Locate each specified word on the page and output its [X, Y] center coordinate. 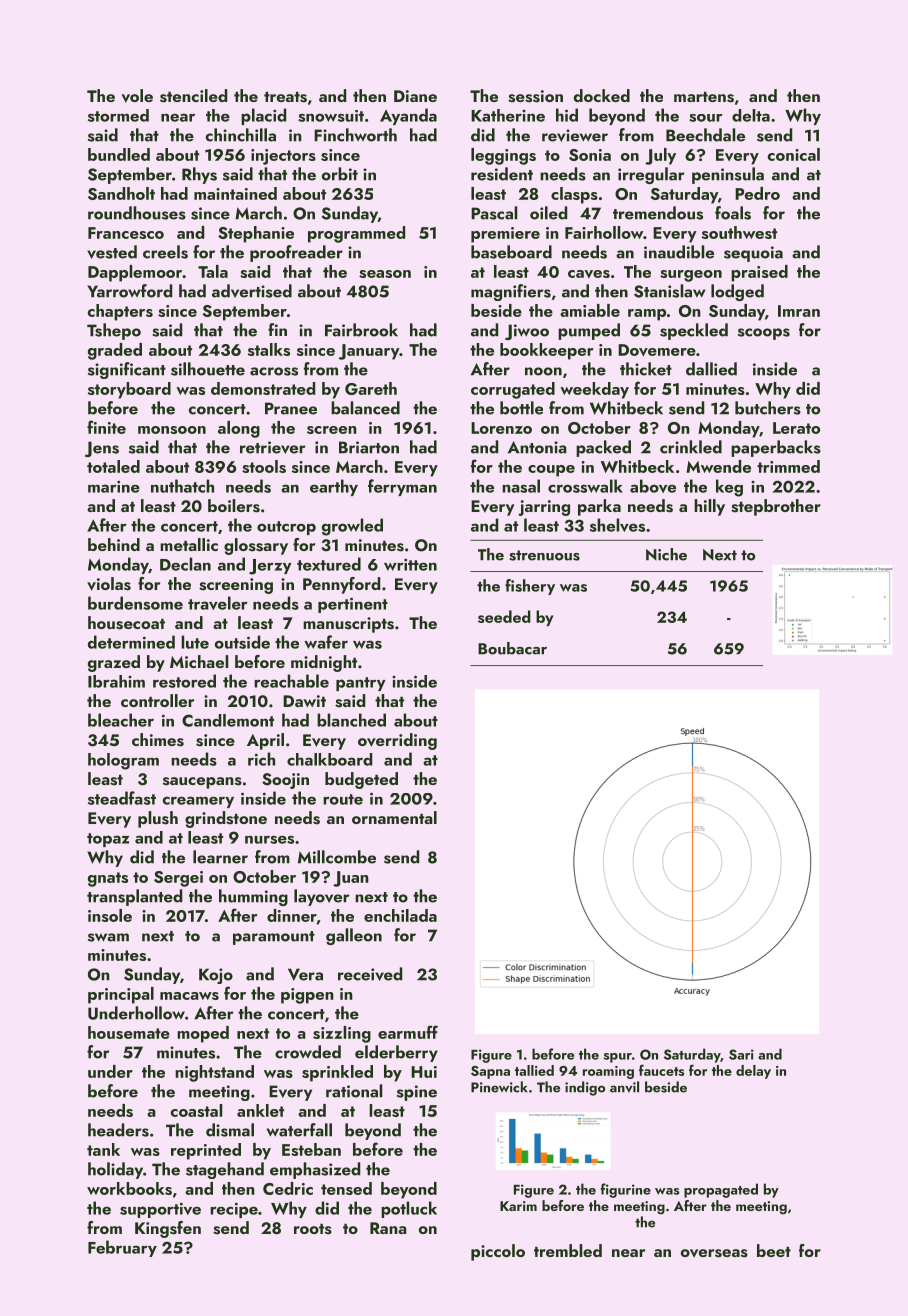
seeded [504, 616]
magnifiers [511, 292]
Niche [666, 554]
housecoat [126, 623]
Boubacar [512, 648]
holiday [115, 1170]
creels [165, 252]
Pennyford [341, 585]
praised [759, 273]
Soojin [285, 781]
